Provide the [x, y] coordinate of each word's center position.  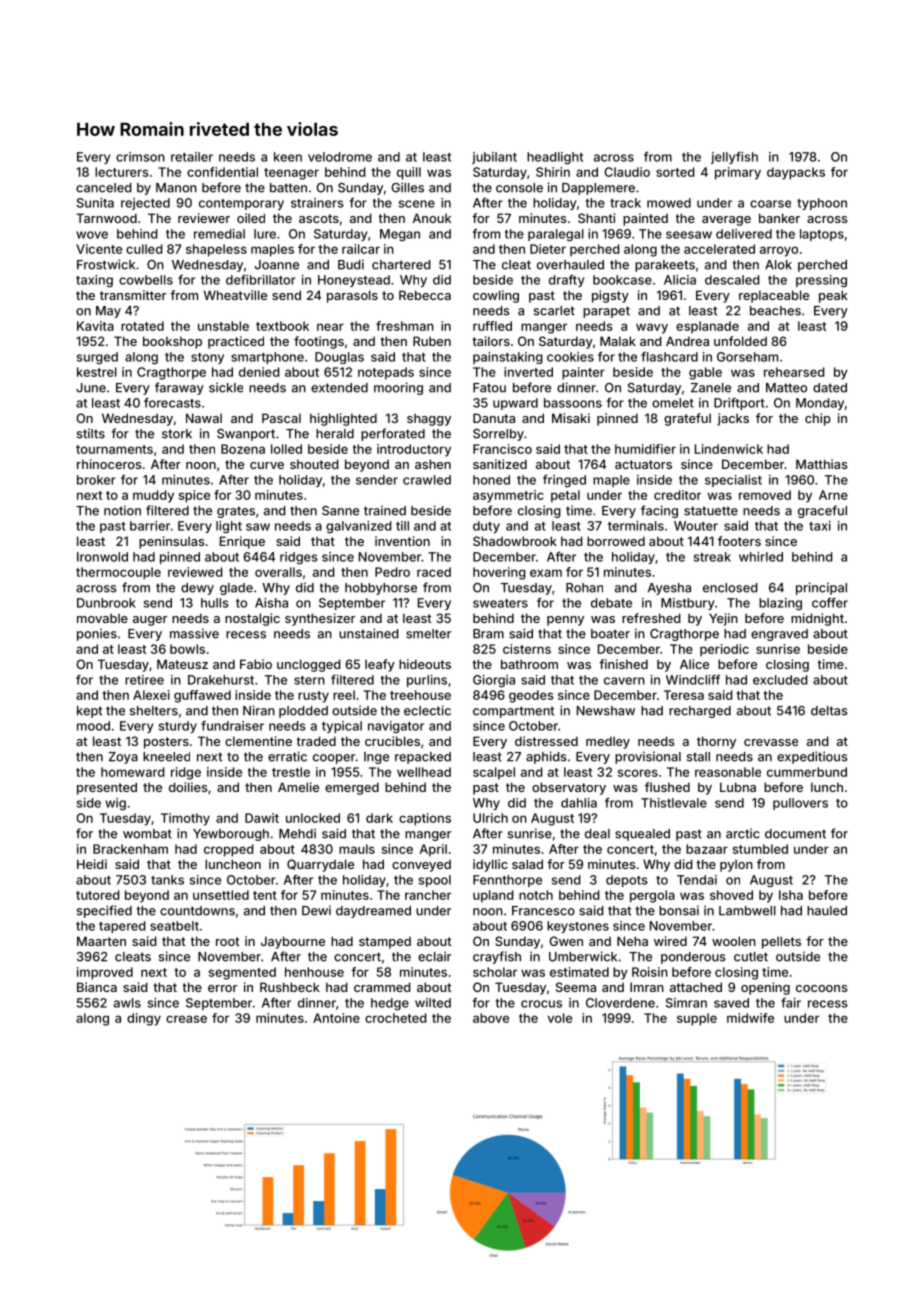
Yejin [723, 619]
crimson [140, 157]
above [491, 1018]
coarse [770, 204]
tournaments [114, 449]
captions [425, 819]
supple [697, 1019]
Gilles [407, 187]
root [228, 941]
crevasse [771, 742]
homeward [133, 772]
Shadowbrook [515, 541]
